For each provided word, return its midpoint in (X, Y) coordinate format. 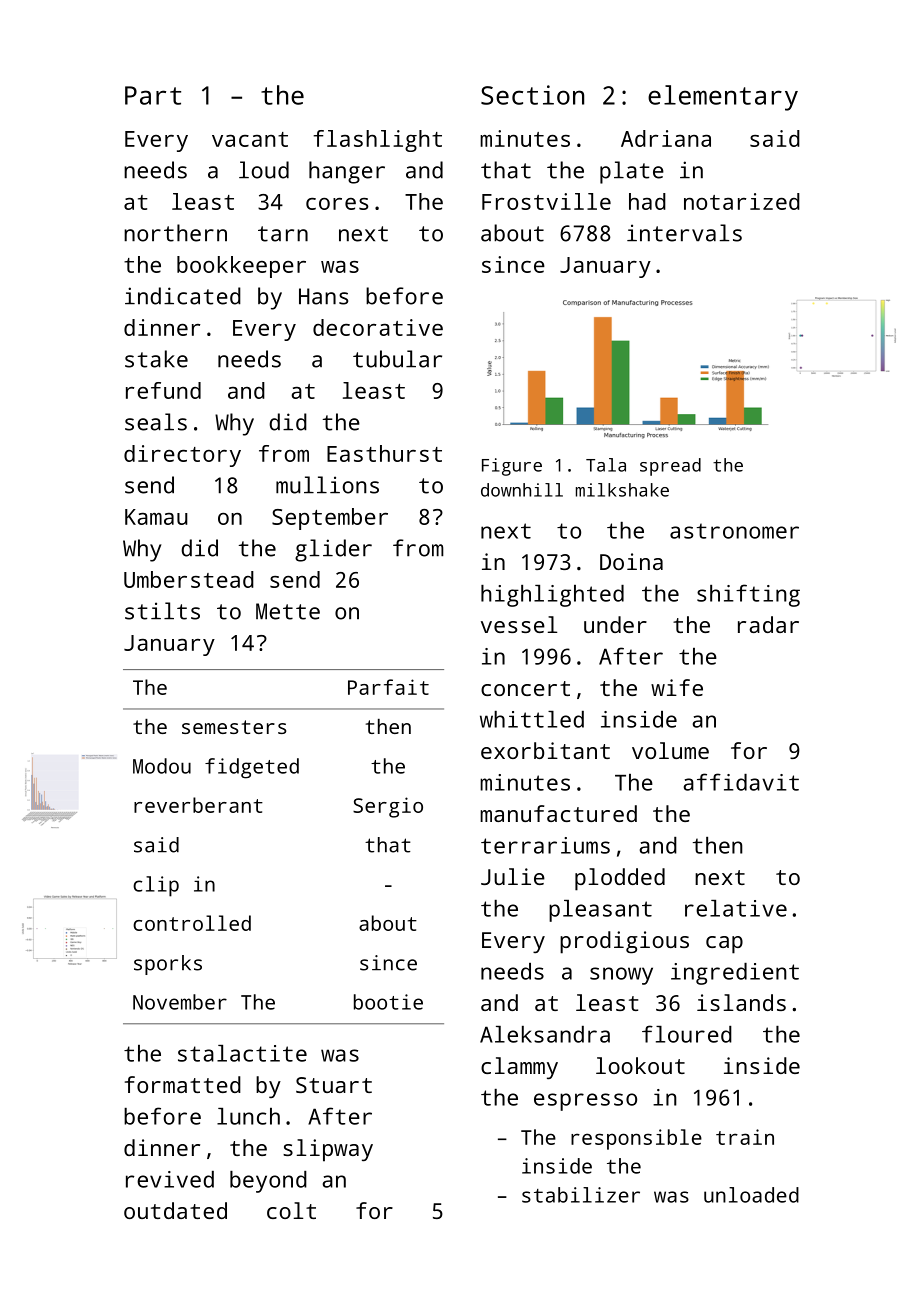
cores (337, 204)
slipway (328, 1150)
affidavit (741, 782)
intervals (684, 233)
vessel (519, 624)
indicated (183, 296)
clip (156, 886)
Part (153, 95)
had (647, 201)
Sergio (388, 807)
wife (677, 687)
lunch (248, 1116)
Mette (288, 611)
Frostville (546, 201)
